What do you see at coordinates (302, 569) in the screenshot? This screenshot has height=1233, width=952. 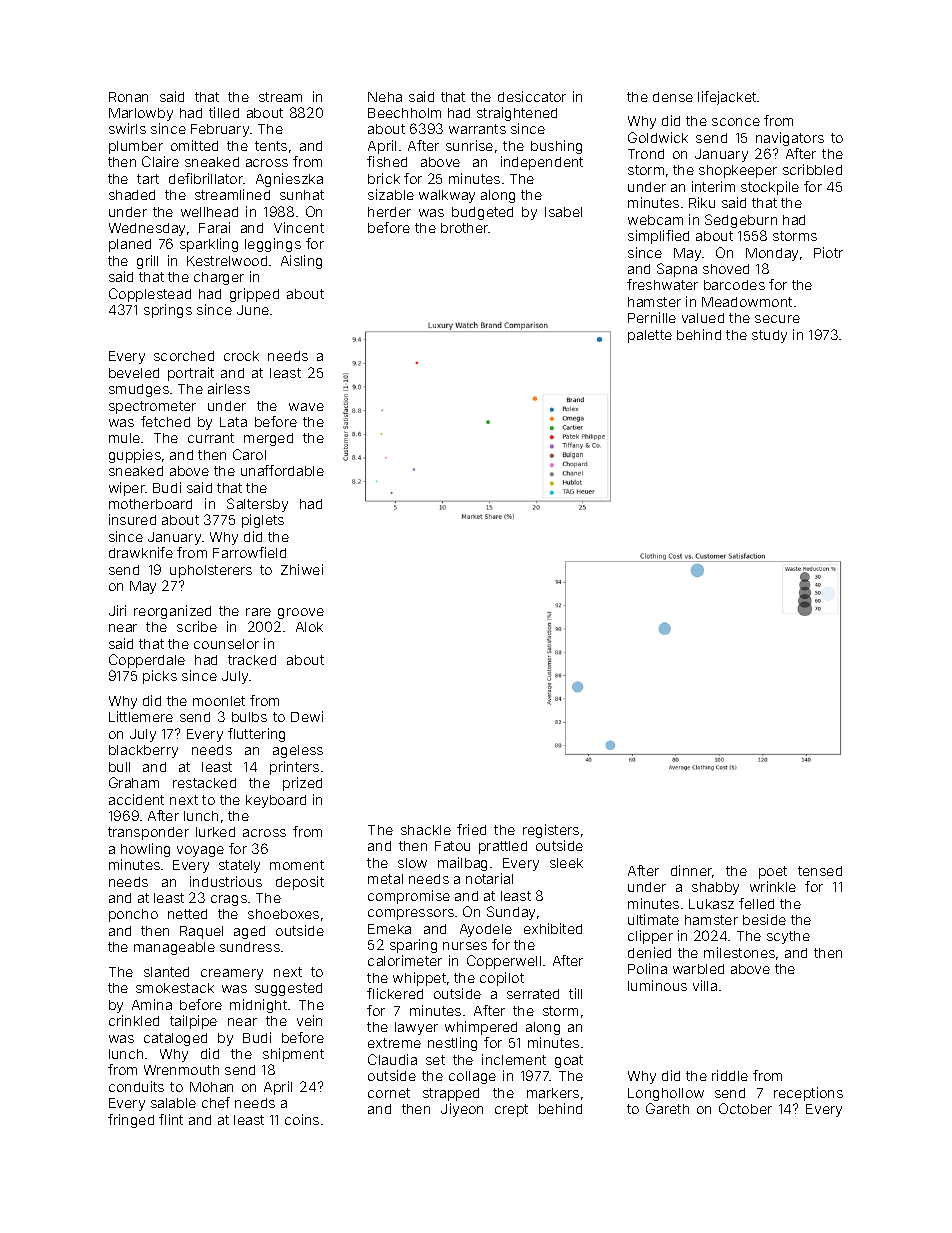 I see `Zhiwei` at bounding box center [302, 569].
